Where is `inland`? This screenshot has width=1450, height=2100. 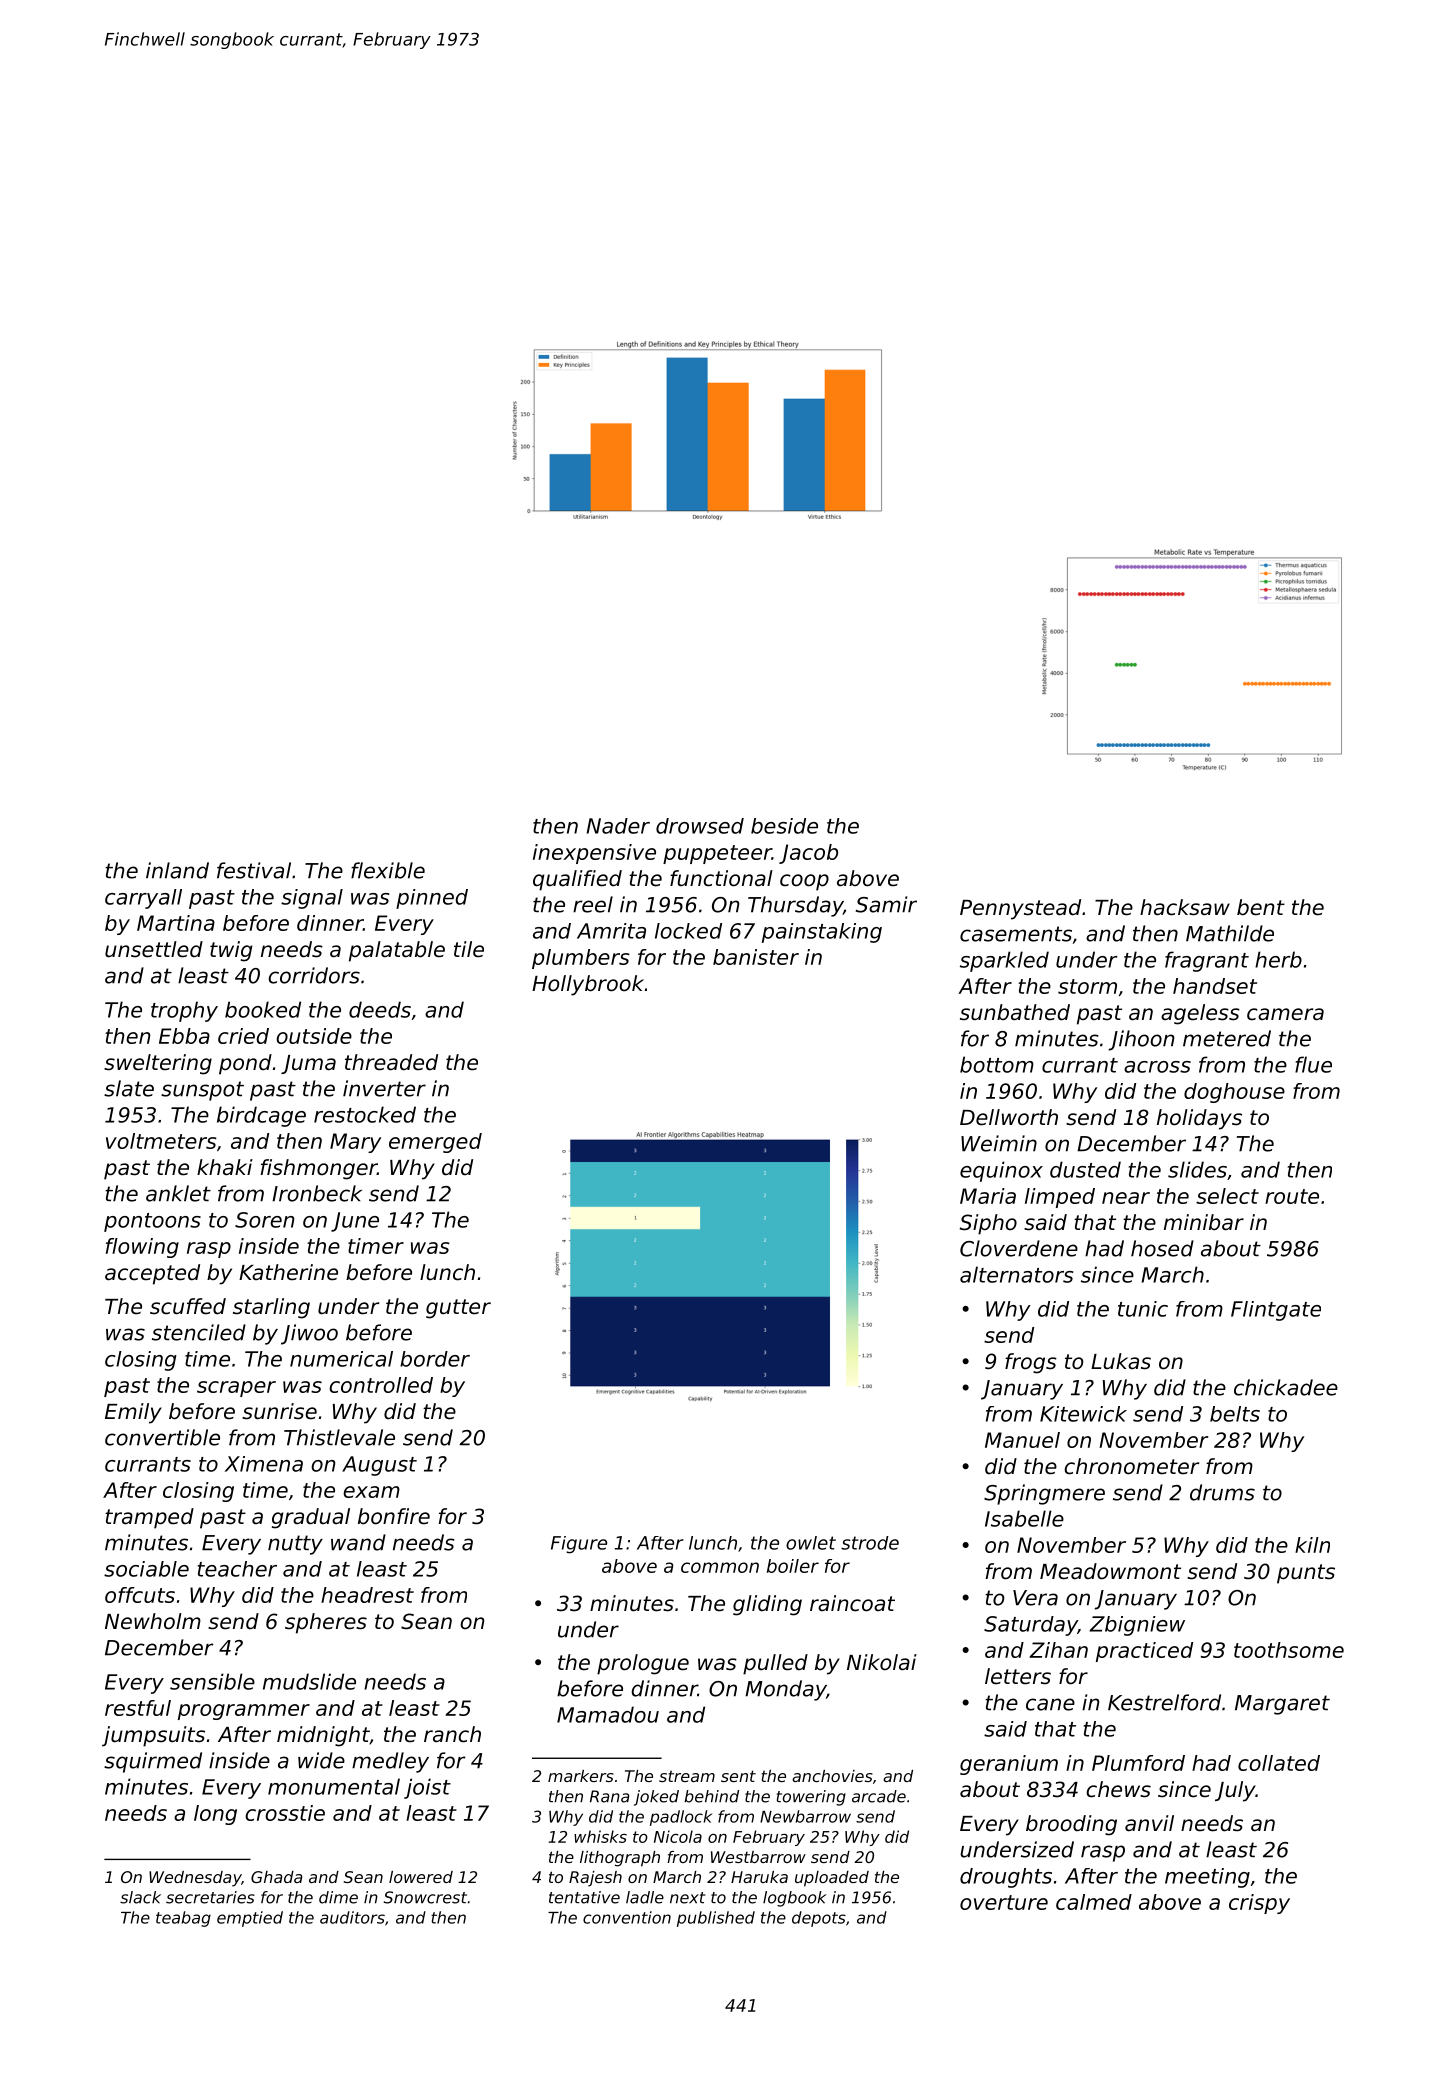
inland is located at coordinates (177, 870).
